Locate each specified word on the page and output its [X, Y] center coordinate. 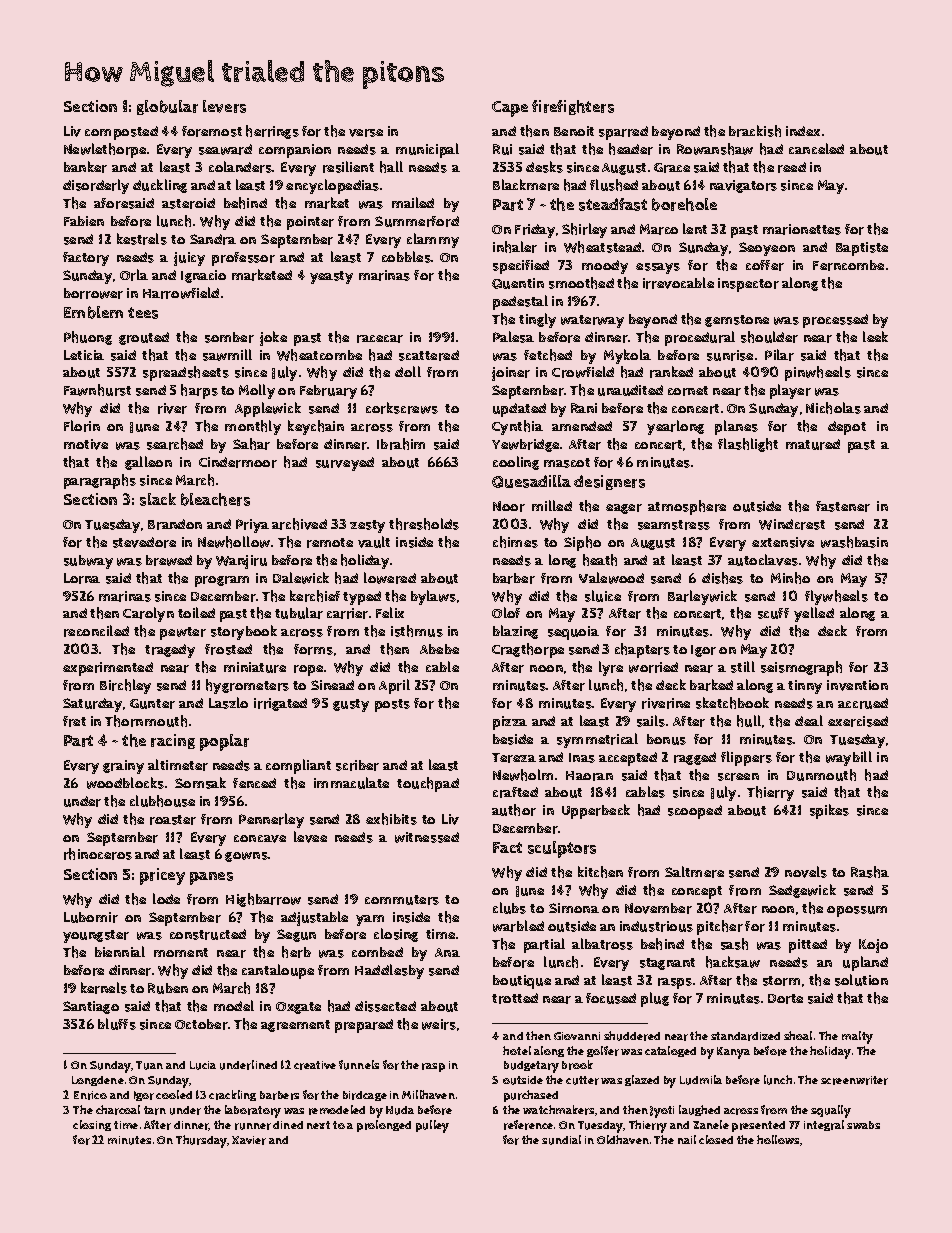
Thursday [201, 1141]
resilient [348, 167]
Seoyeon [767, 249]
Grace [672, 168]
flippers [746, 758]
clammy [433, 240]
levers [224, 106]
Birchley [125, 686]
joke [273, 338]
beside [513, 739]
